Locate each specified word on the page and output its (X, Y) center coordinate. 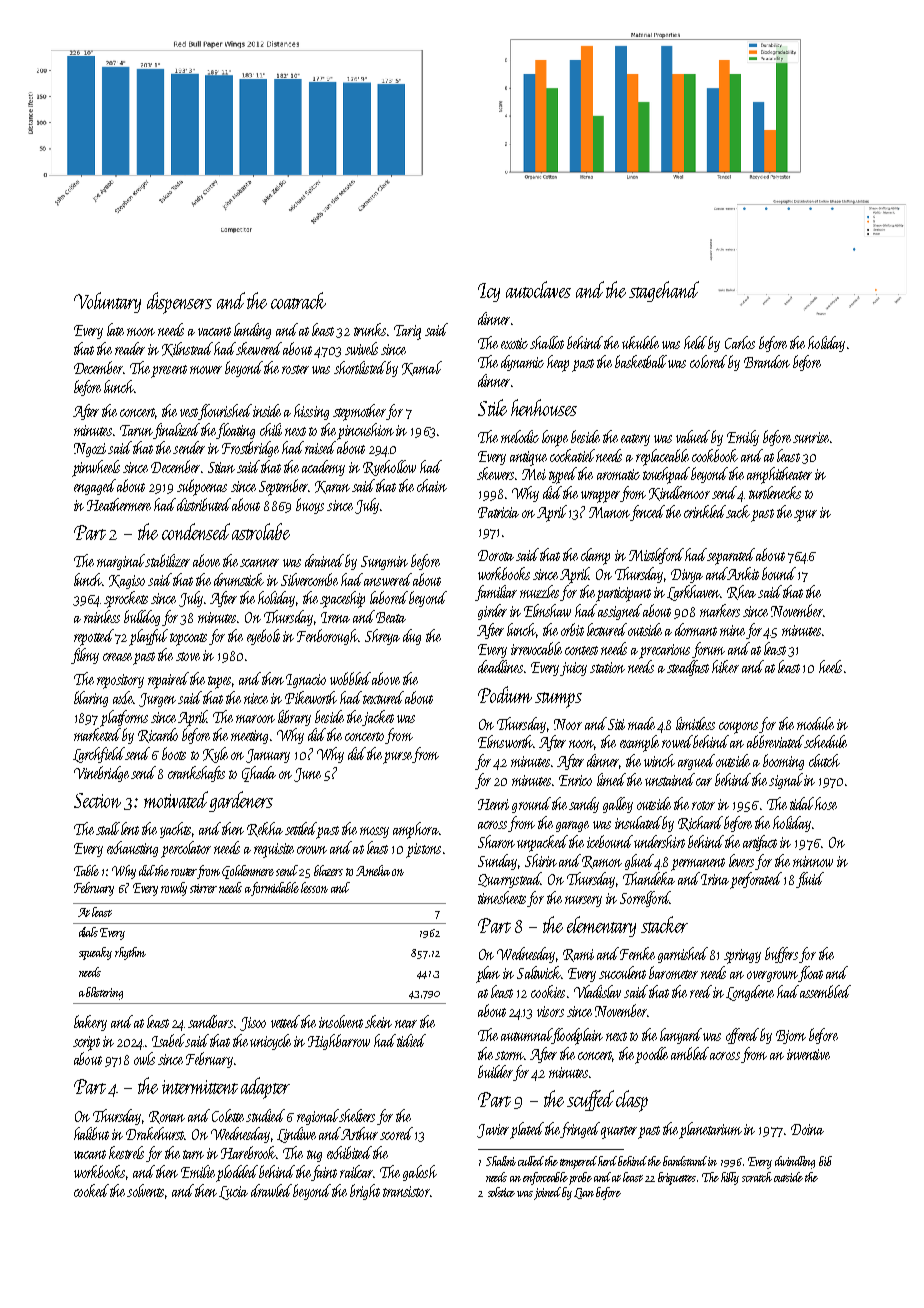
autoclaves (538, 289)
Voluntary (107, 302)
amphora (416, 830)
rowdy (174, 889)
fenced (647, 513)
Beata (391, 617)
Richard (700, 823)
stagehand (664, 291)
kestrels (126, 1152)
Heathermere (119, 504)
